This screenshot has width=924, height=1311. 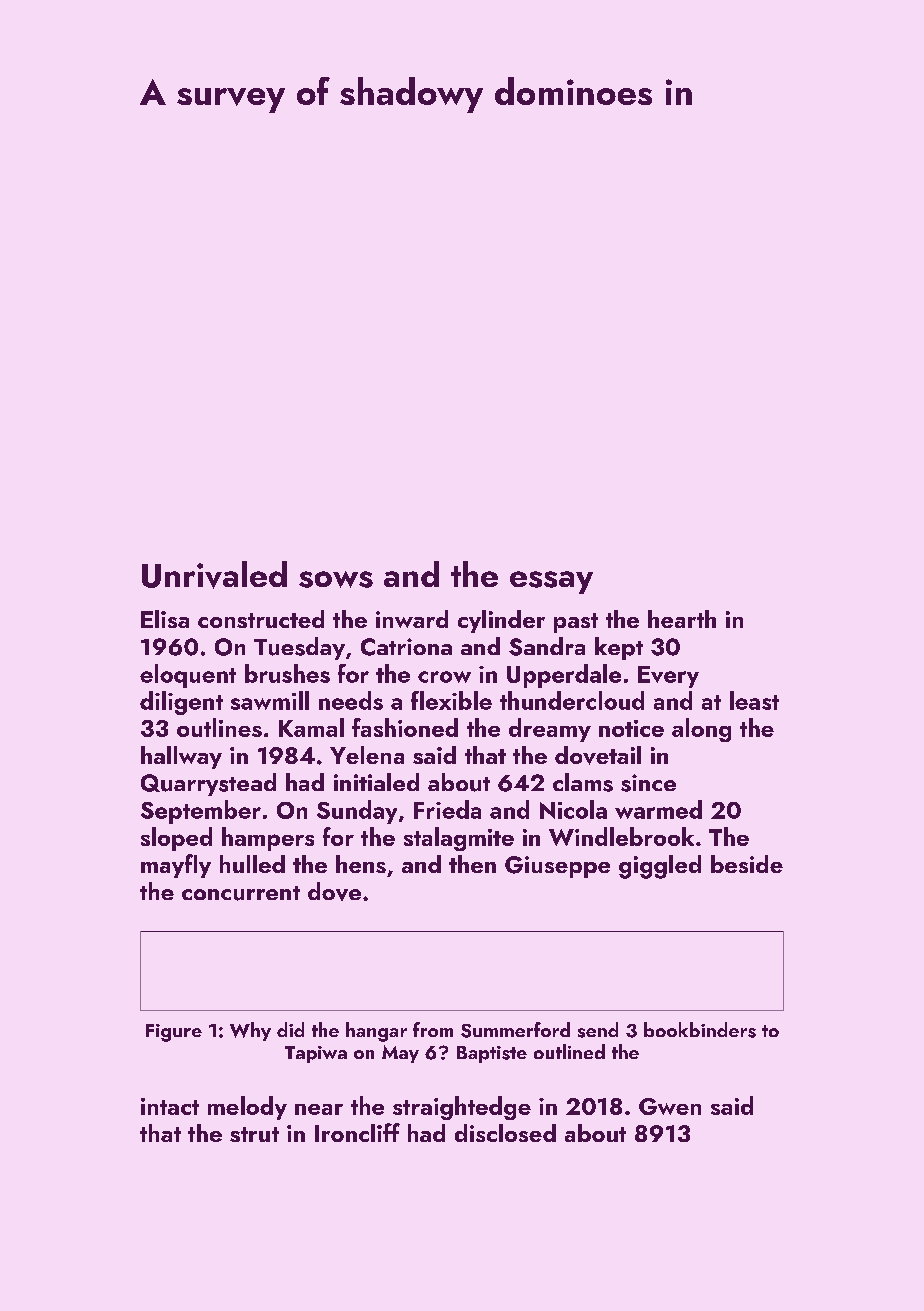 What do you see at coordinates (472, 864) in the screenshot?
I see `then` at bounding box center [472, 864].
